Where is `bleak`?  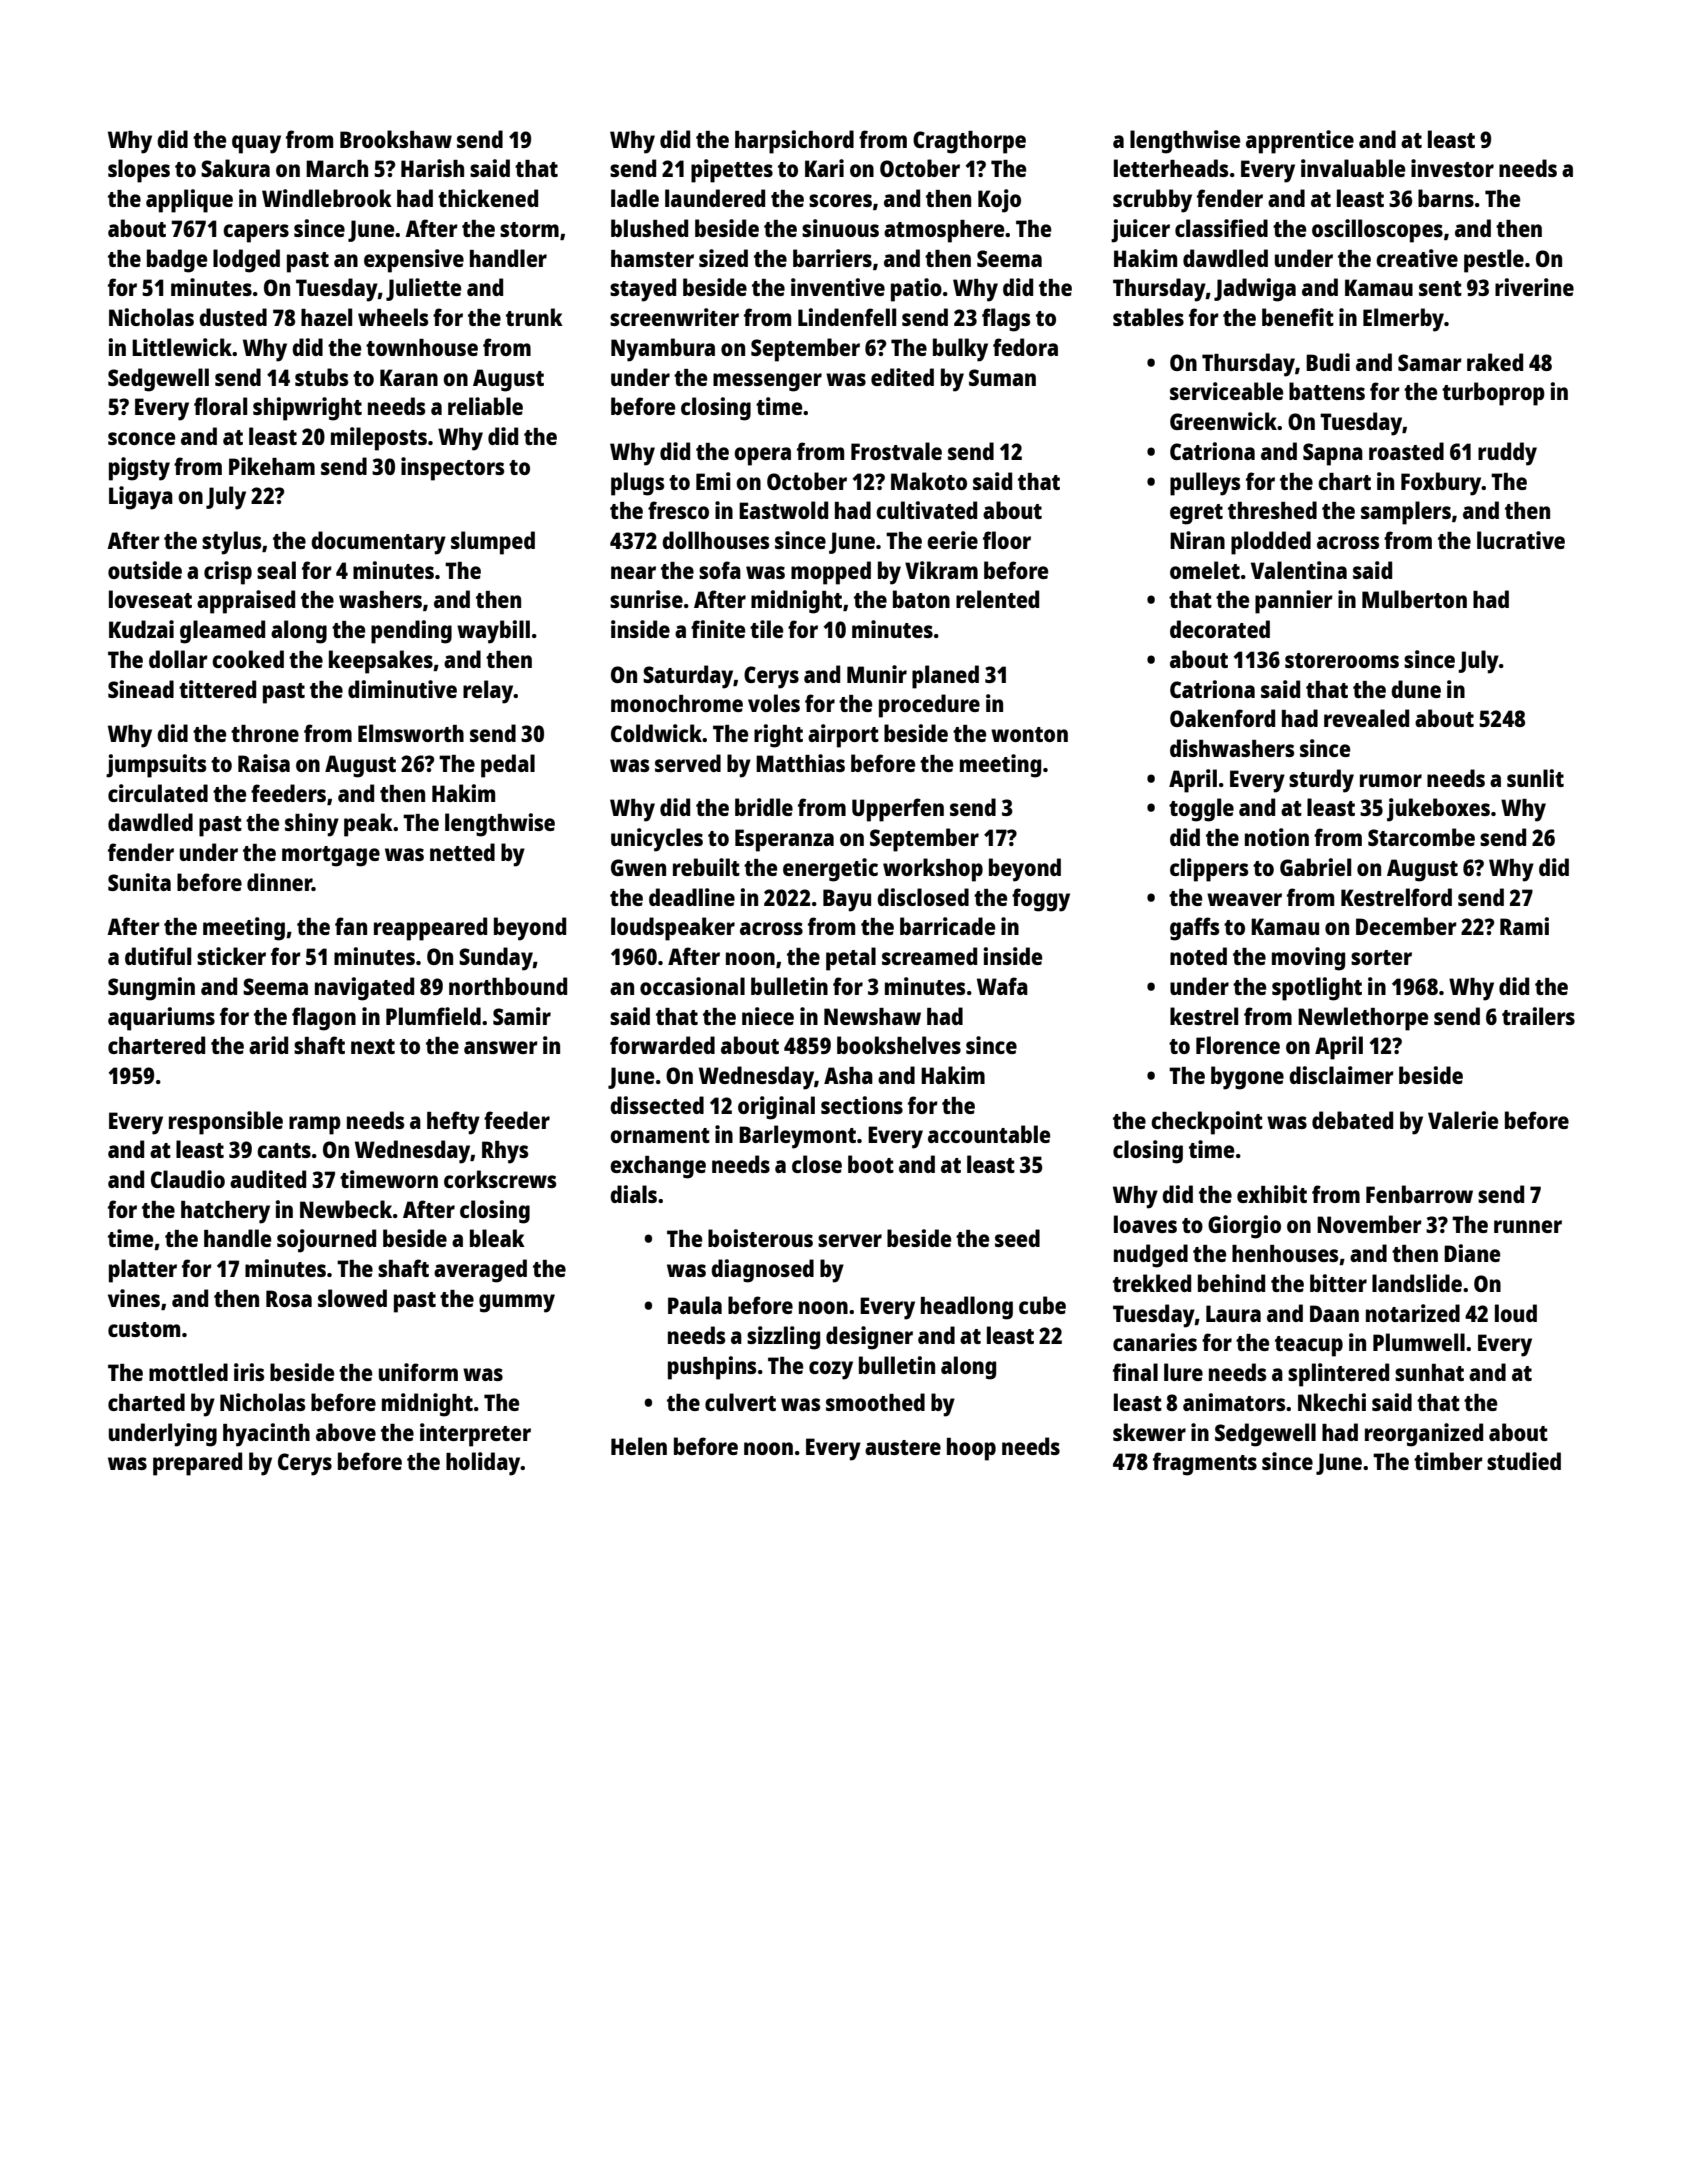
bleak is located at coordinates (497, 1238).
